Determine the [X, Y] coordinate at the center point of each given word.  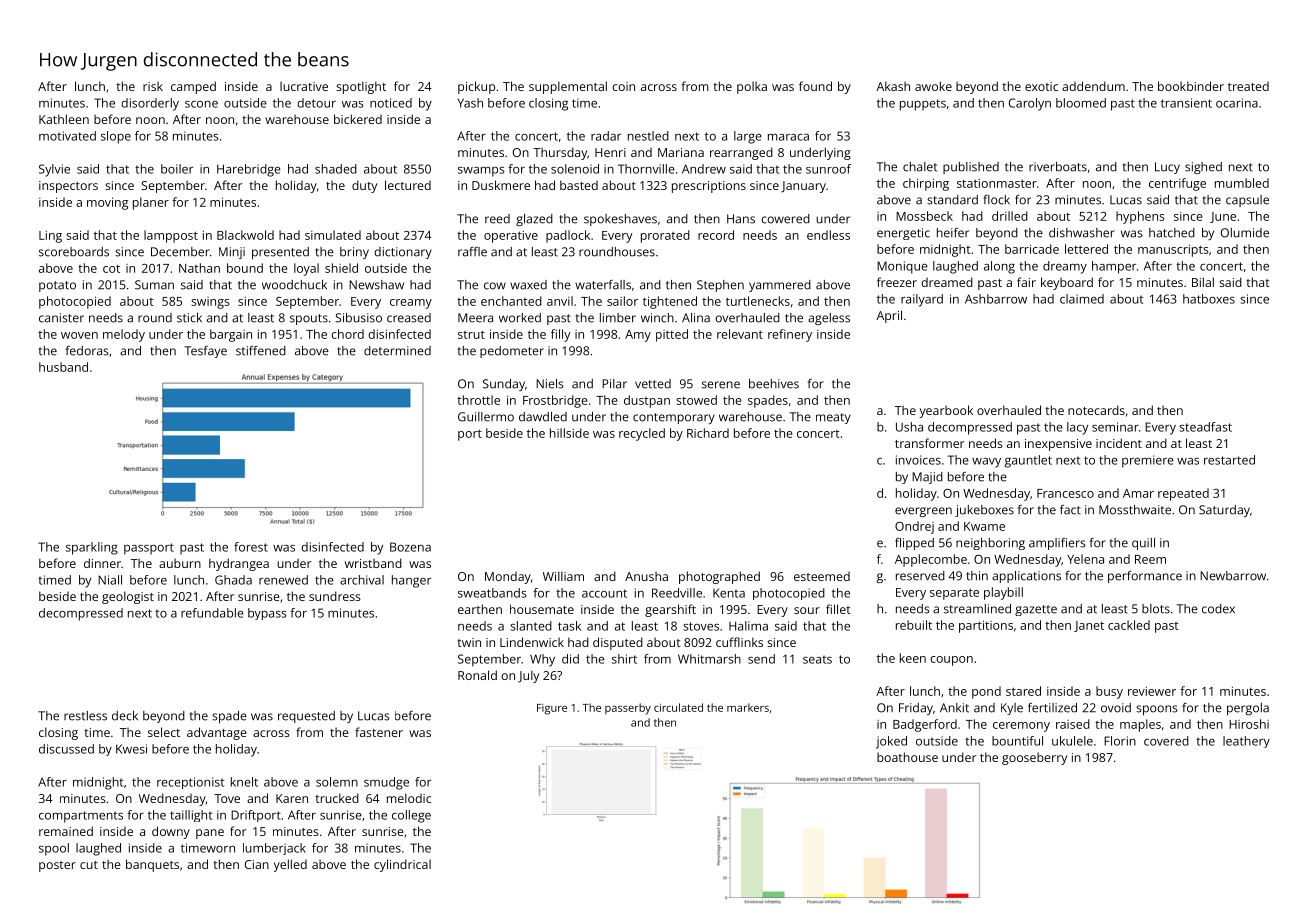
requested [306, 717]
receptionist [190, 783]
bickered [358, 119]
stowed [696, 400]
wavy [986, 463]
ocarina [1237, 103]
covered [1166, 741]
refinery [790, 335]
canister [61, 318]
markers [748, 707]
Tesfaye [206, 352]
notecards [1096, 410]
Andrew [704, 169]
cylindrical [402, 865]
